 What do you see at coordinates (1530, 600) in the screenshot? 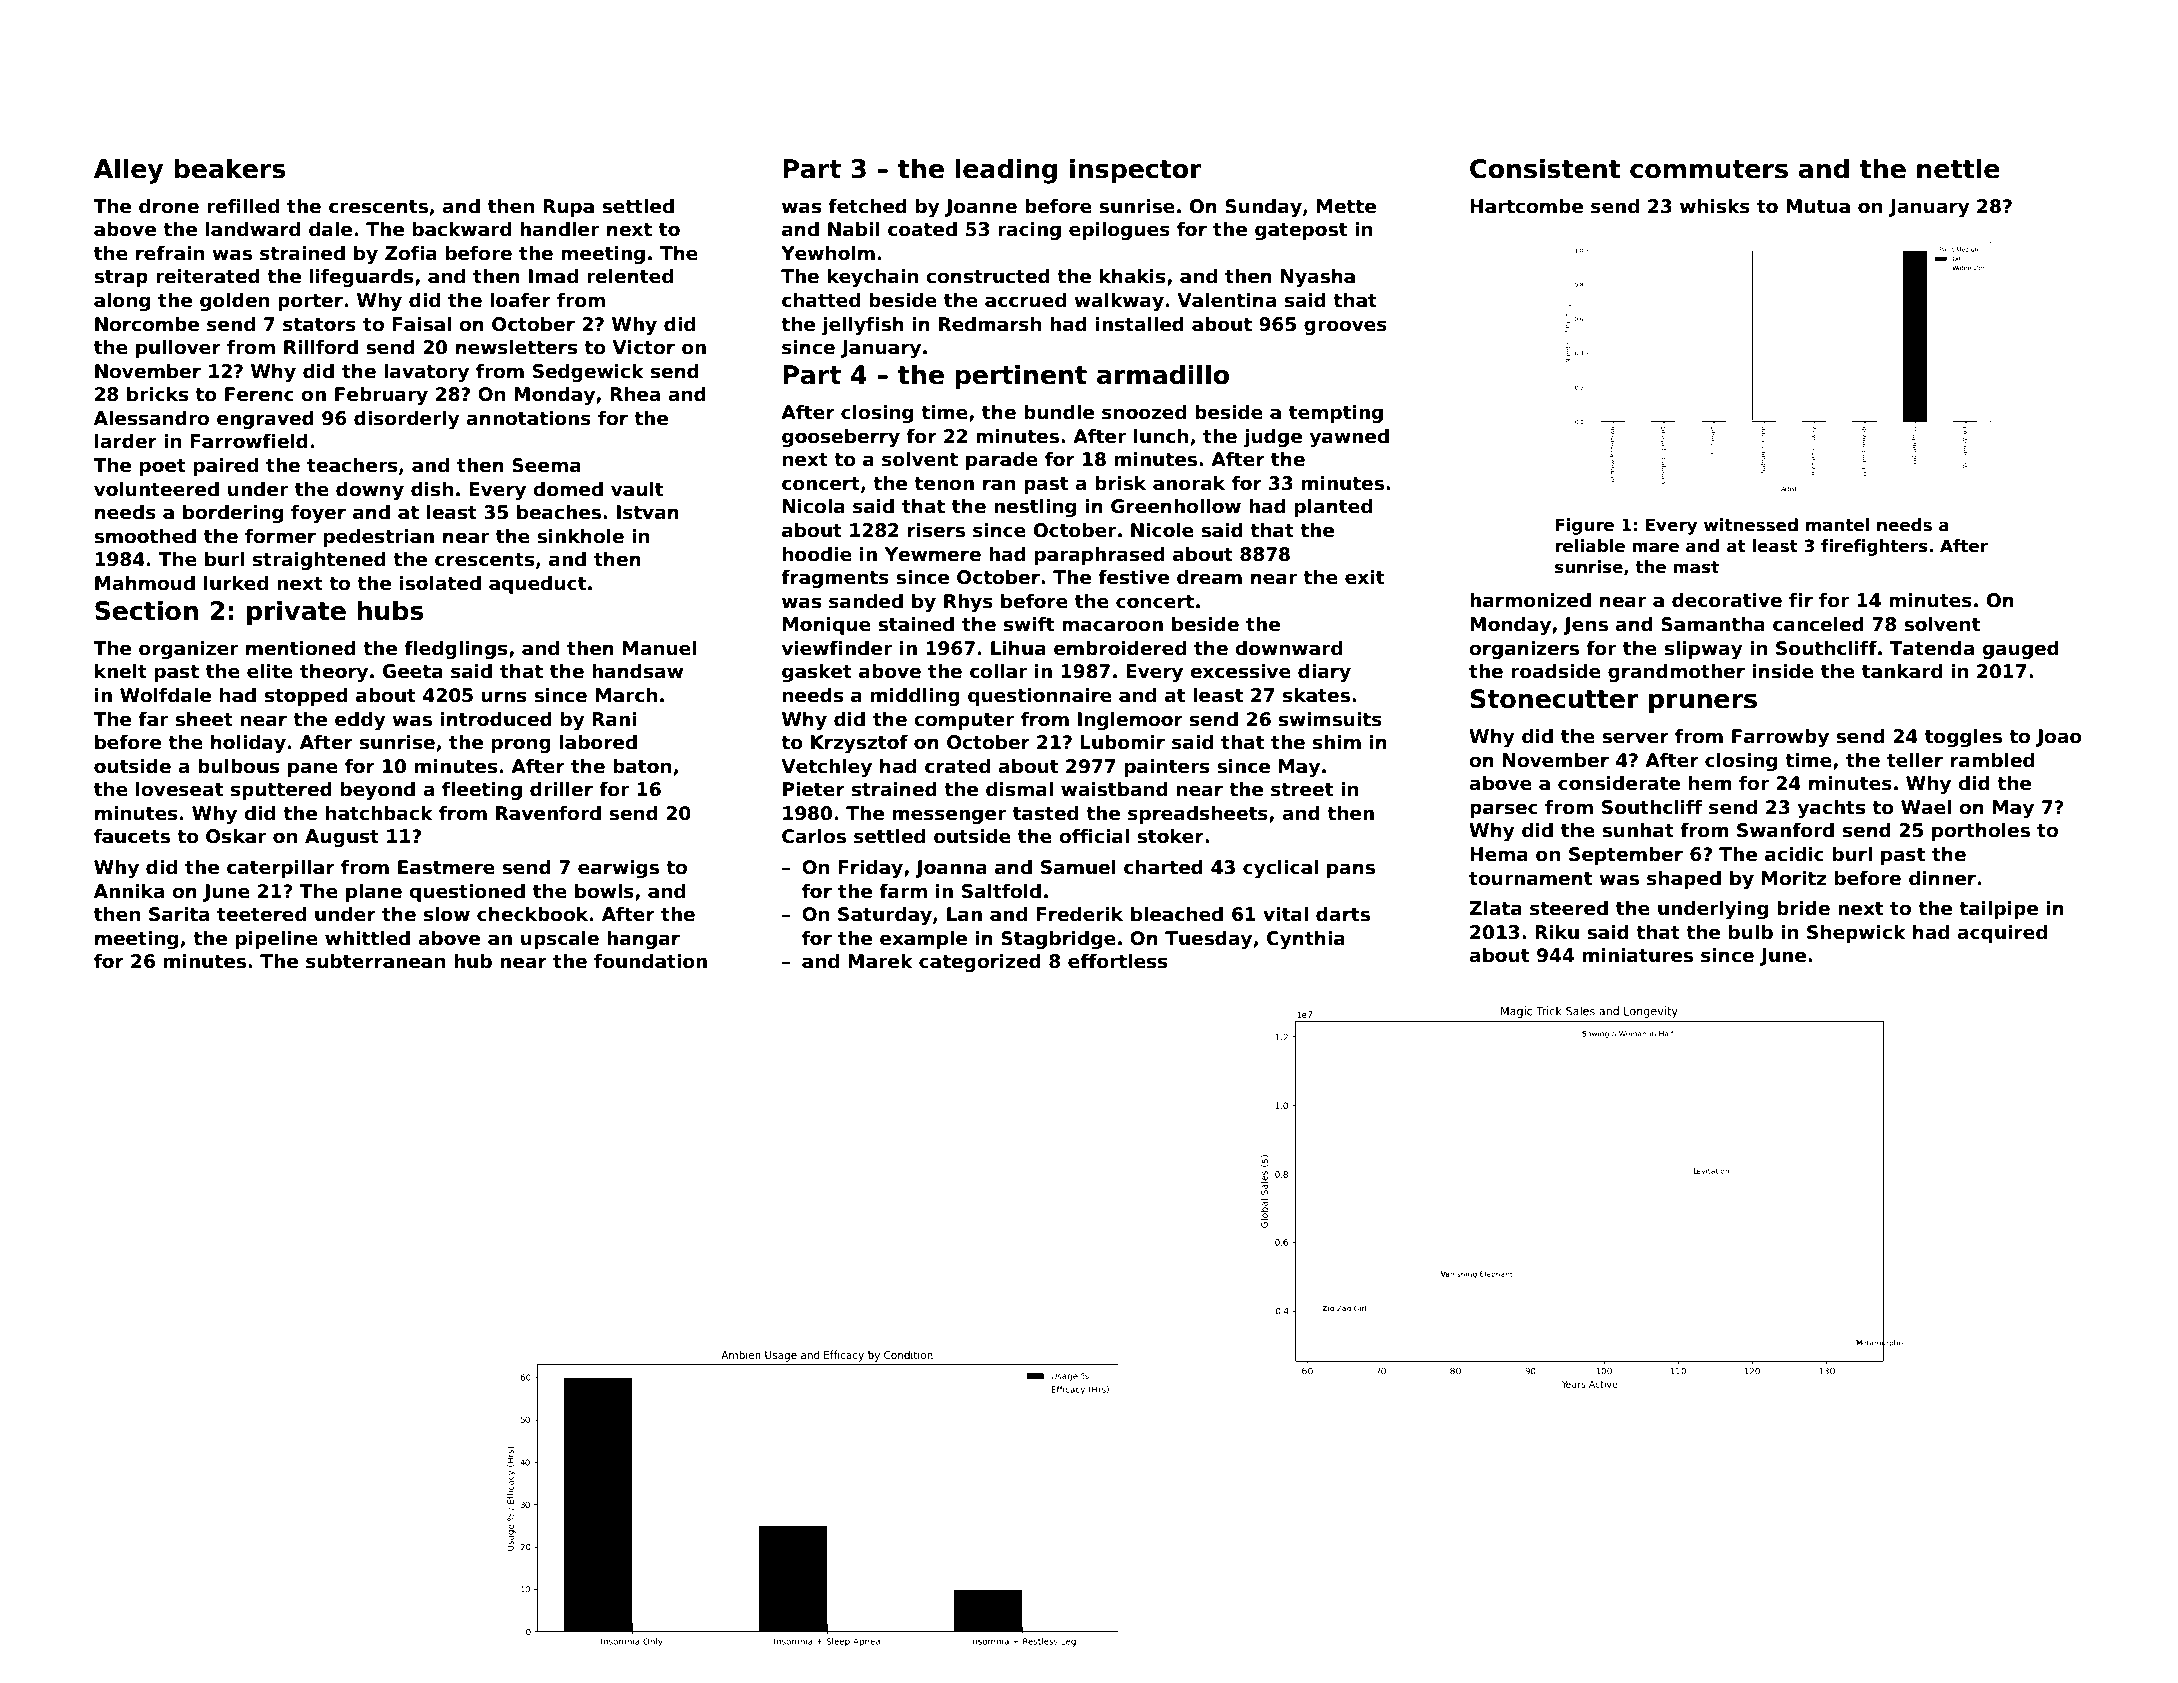
I see `harmonized` at bounding box center [1530, 600].
